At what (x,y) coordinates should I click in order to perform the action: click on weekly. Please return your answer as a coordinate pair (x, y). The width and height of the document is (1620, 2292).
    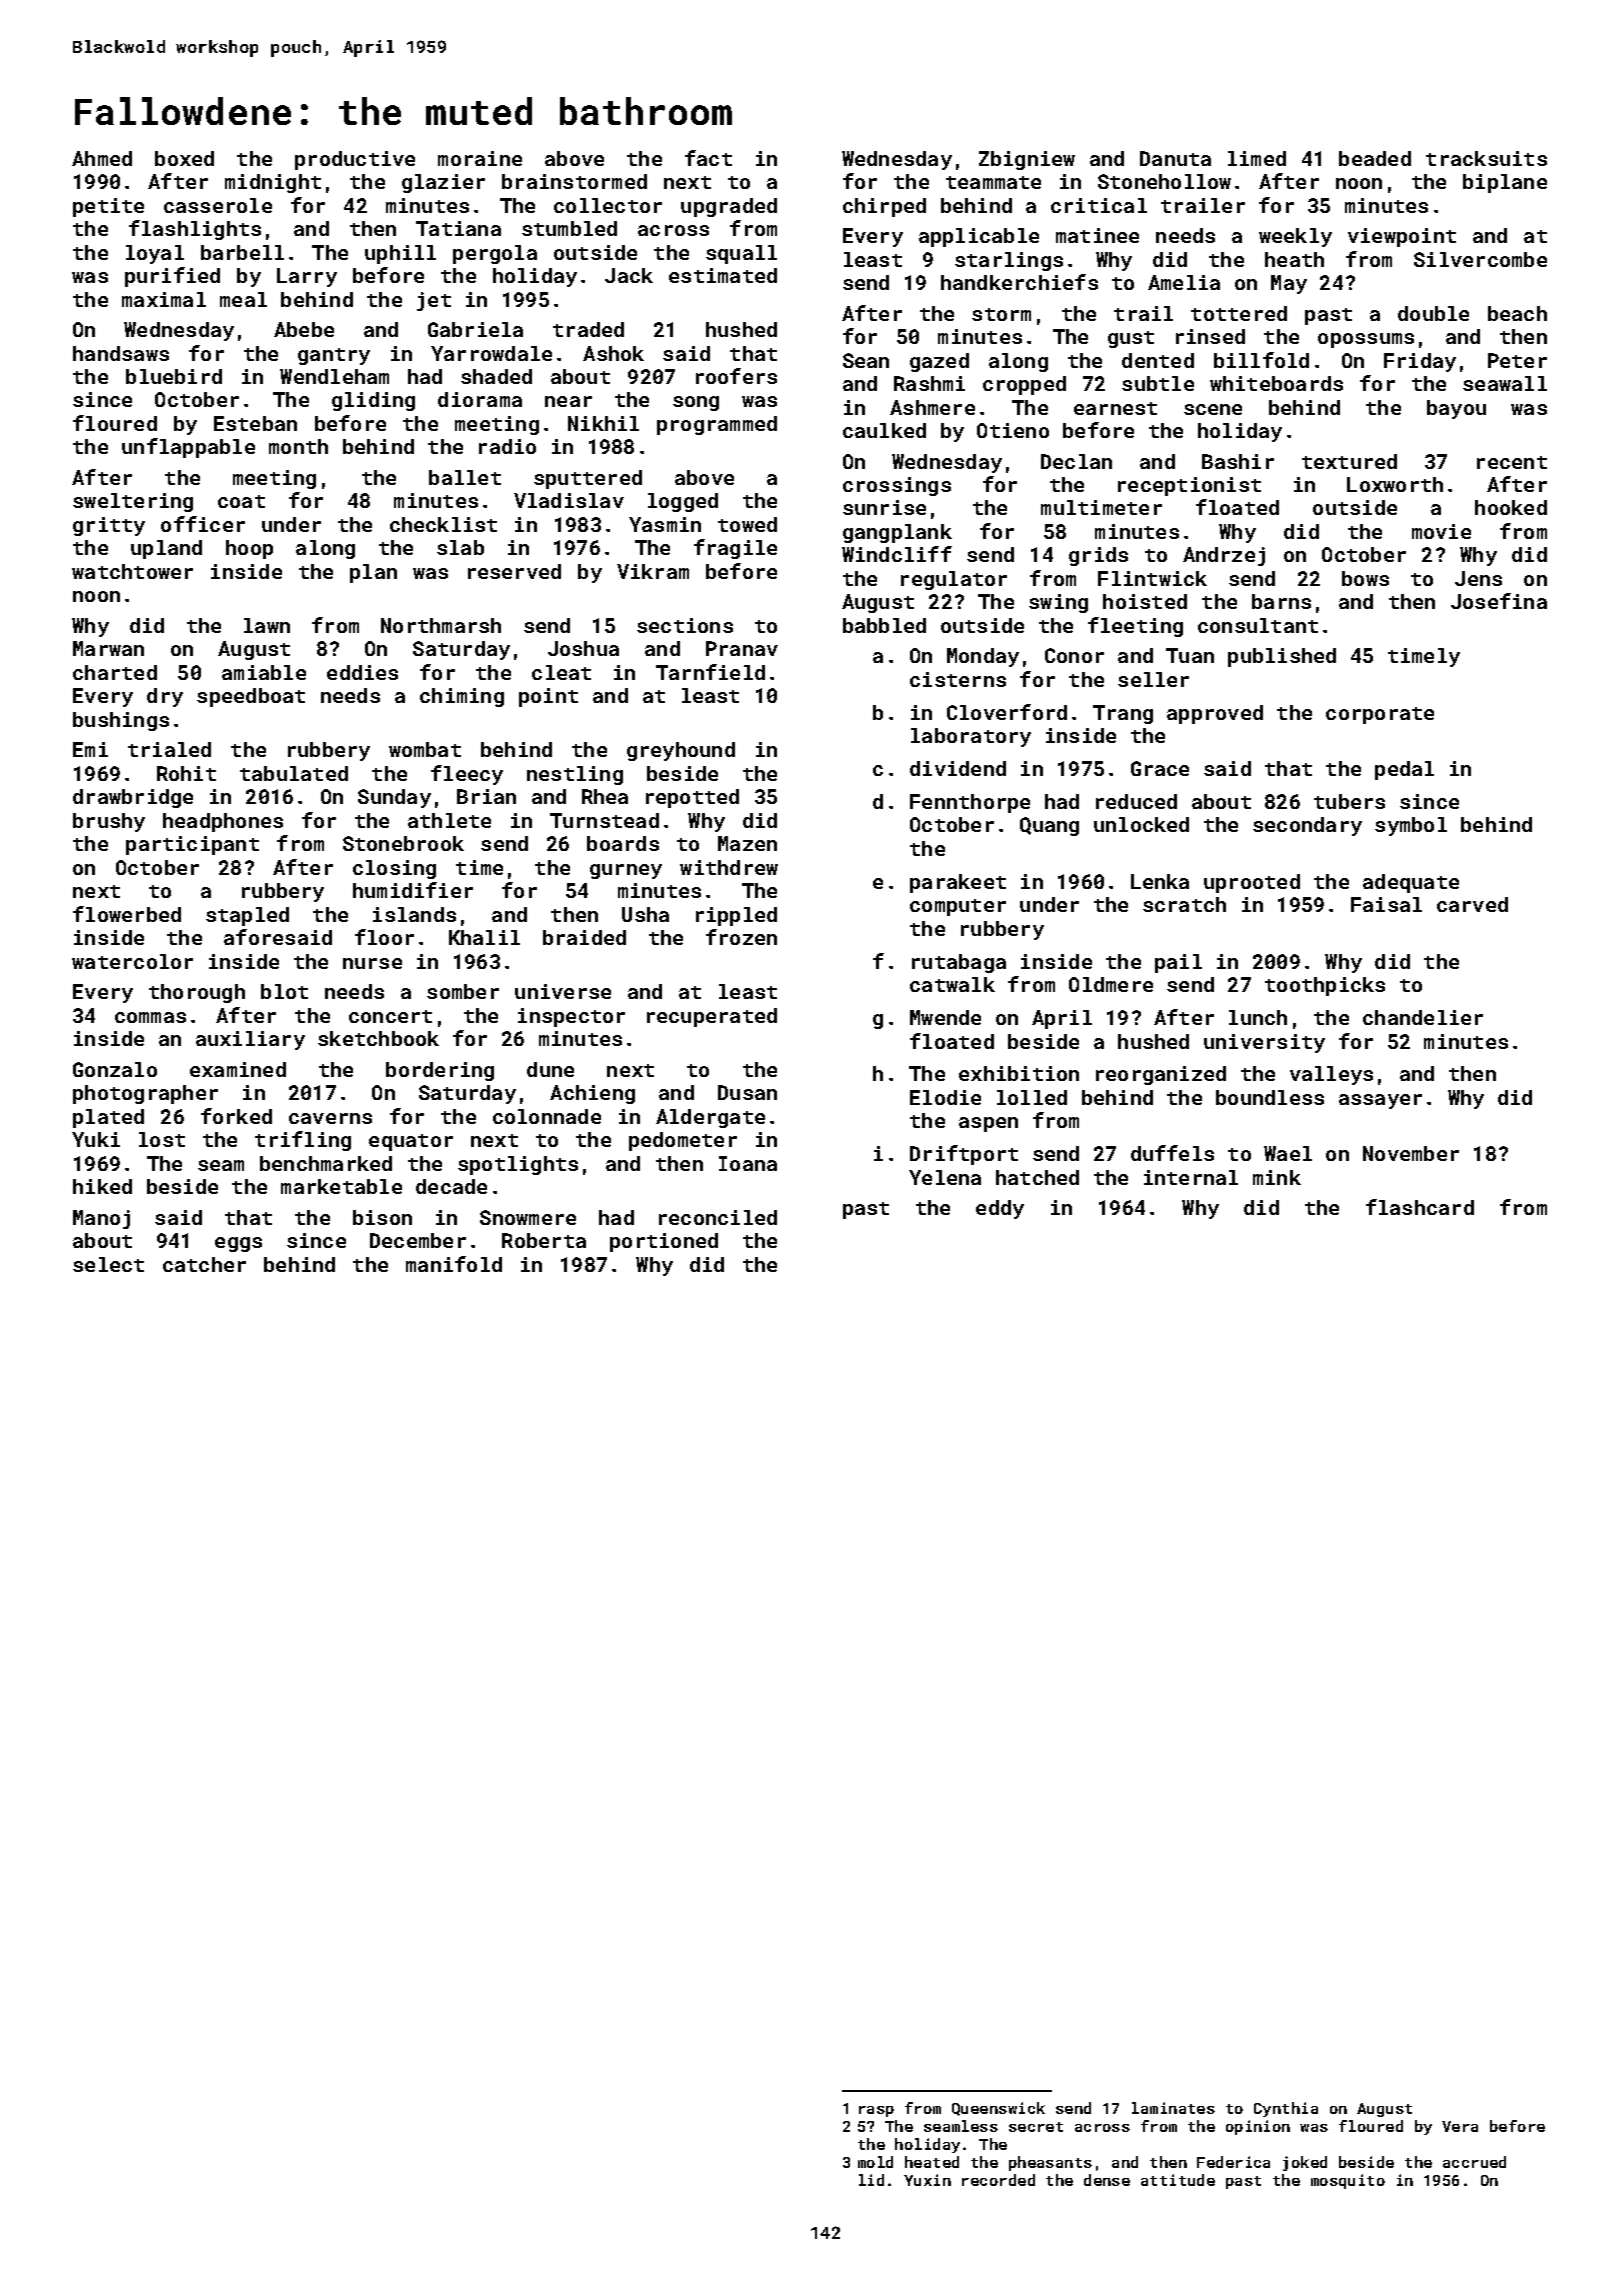
    Looking at the image, I should click on (1295, 237).
